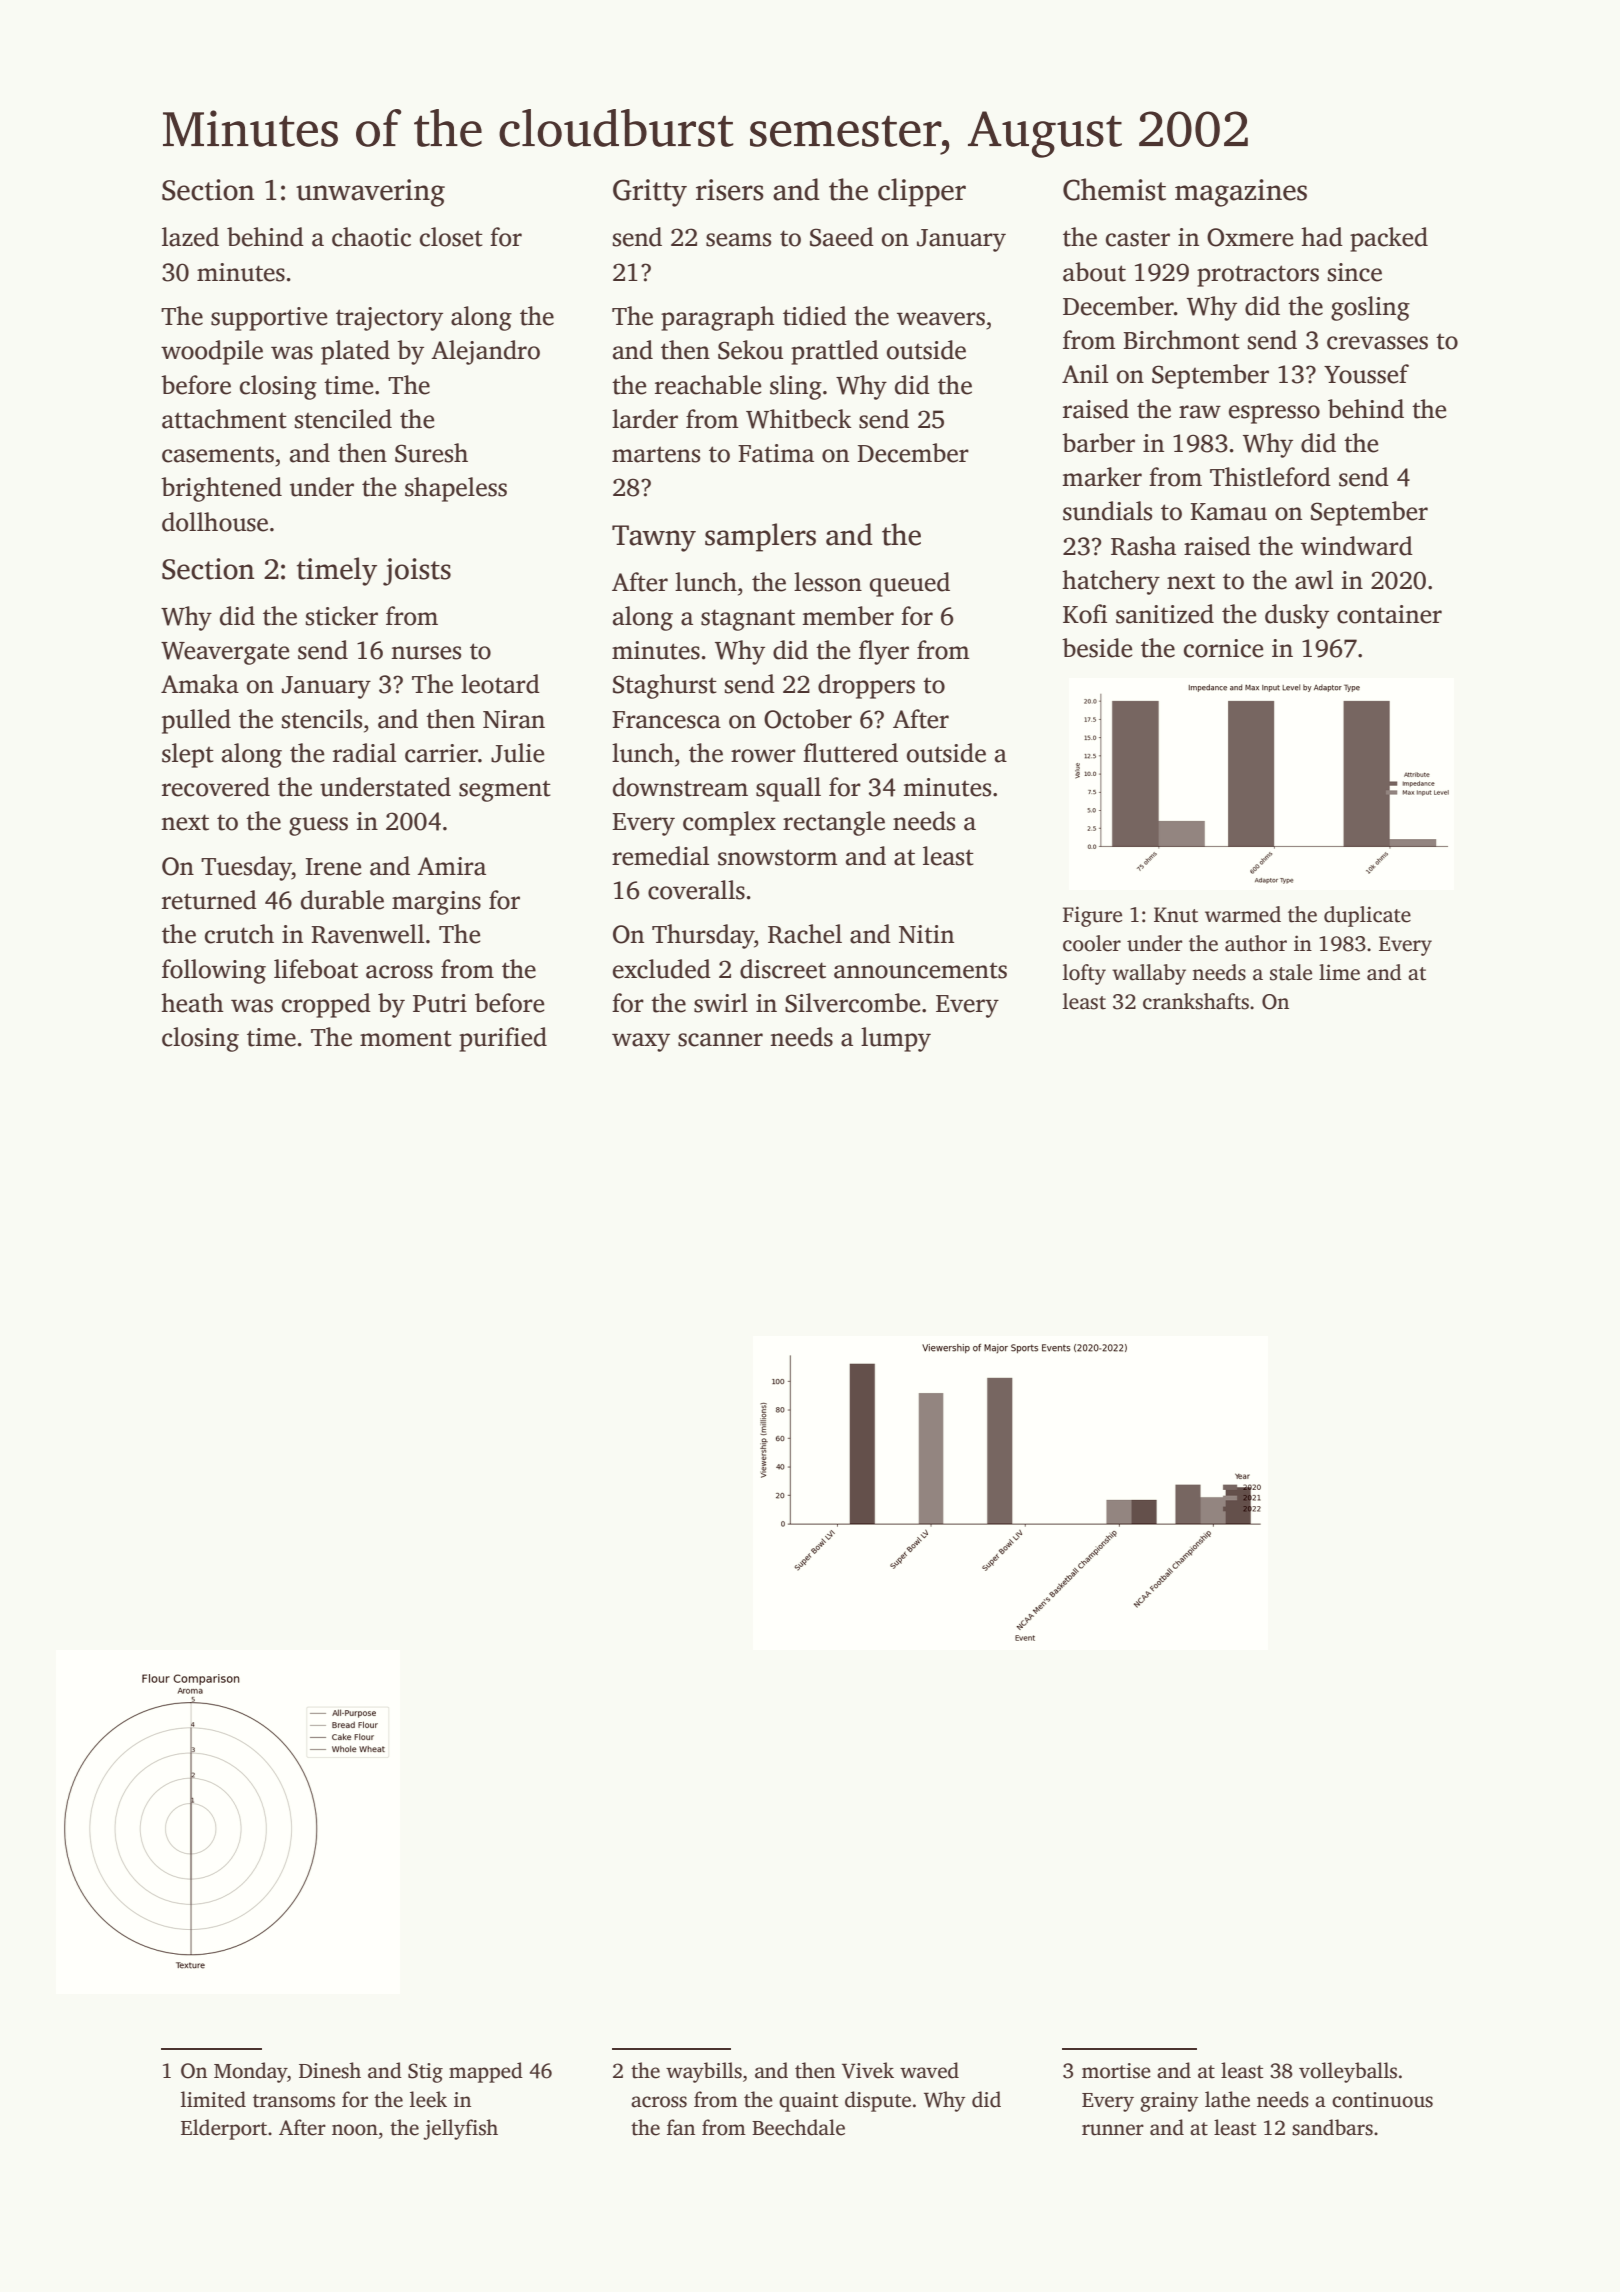 The height and width of the screenshot is (2292, 1620). I want to click on Stig, so click(425, 2073).
